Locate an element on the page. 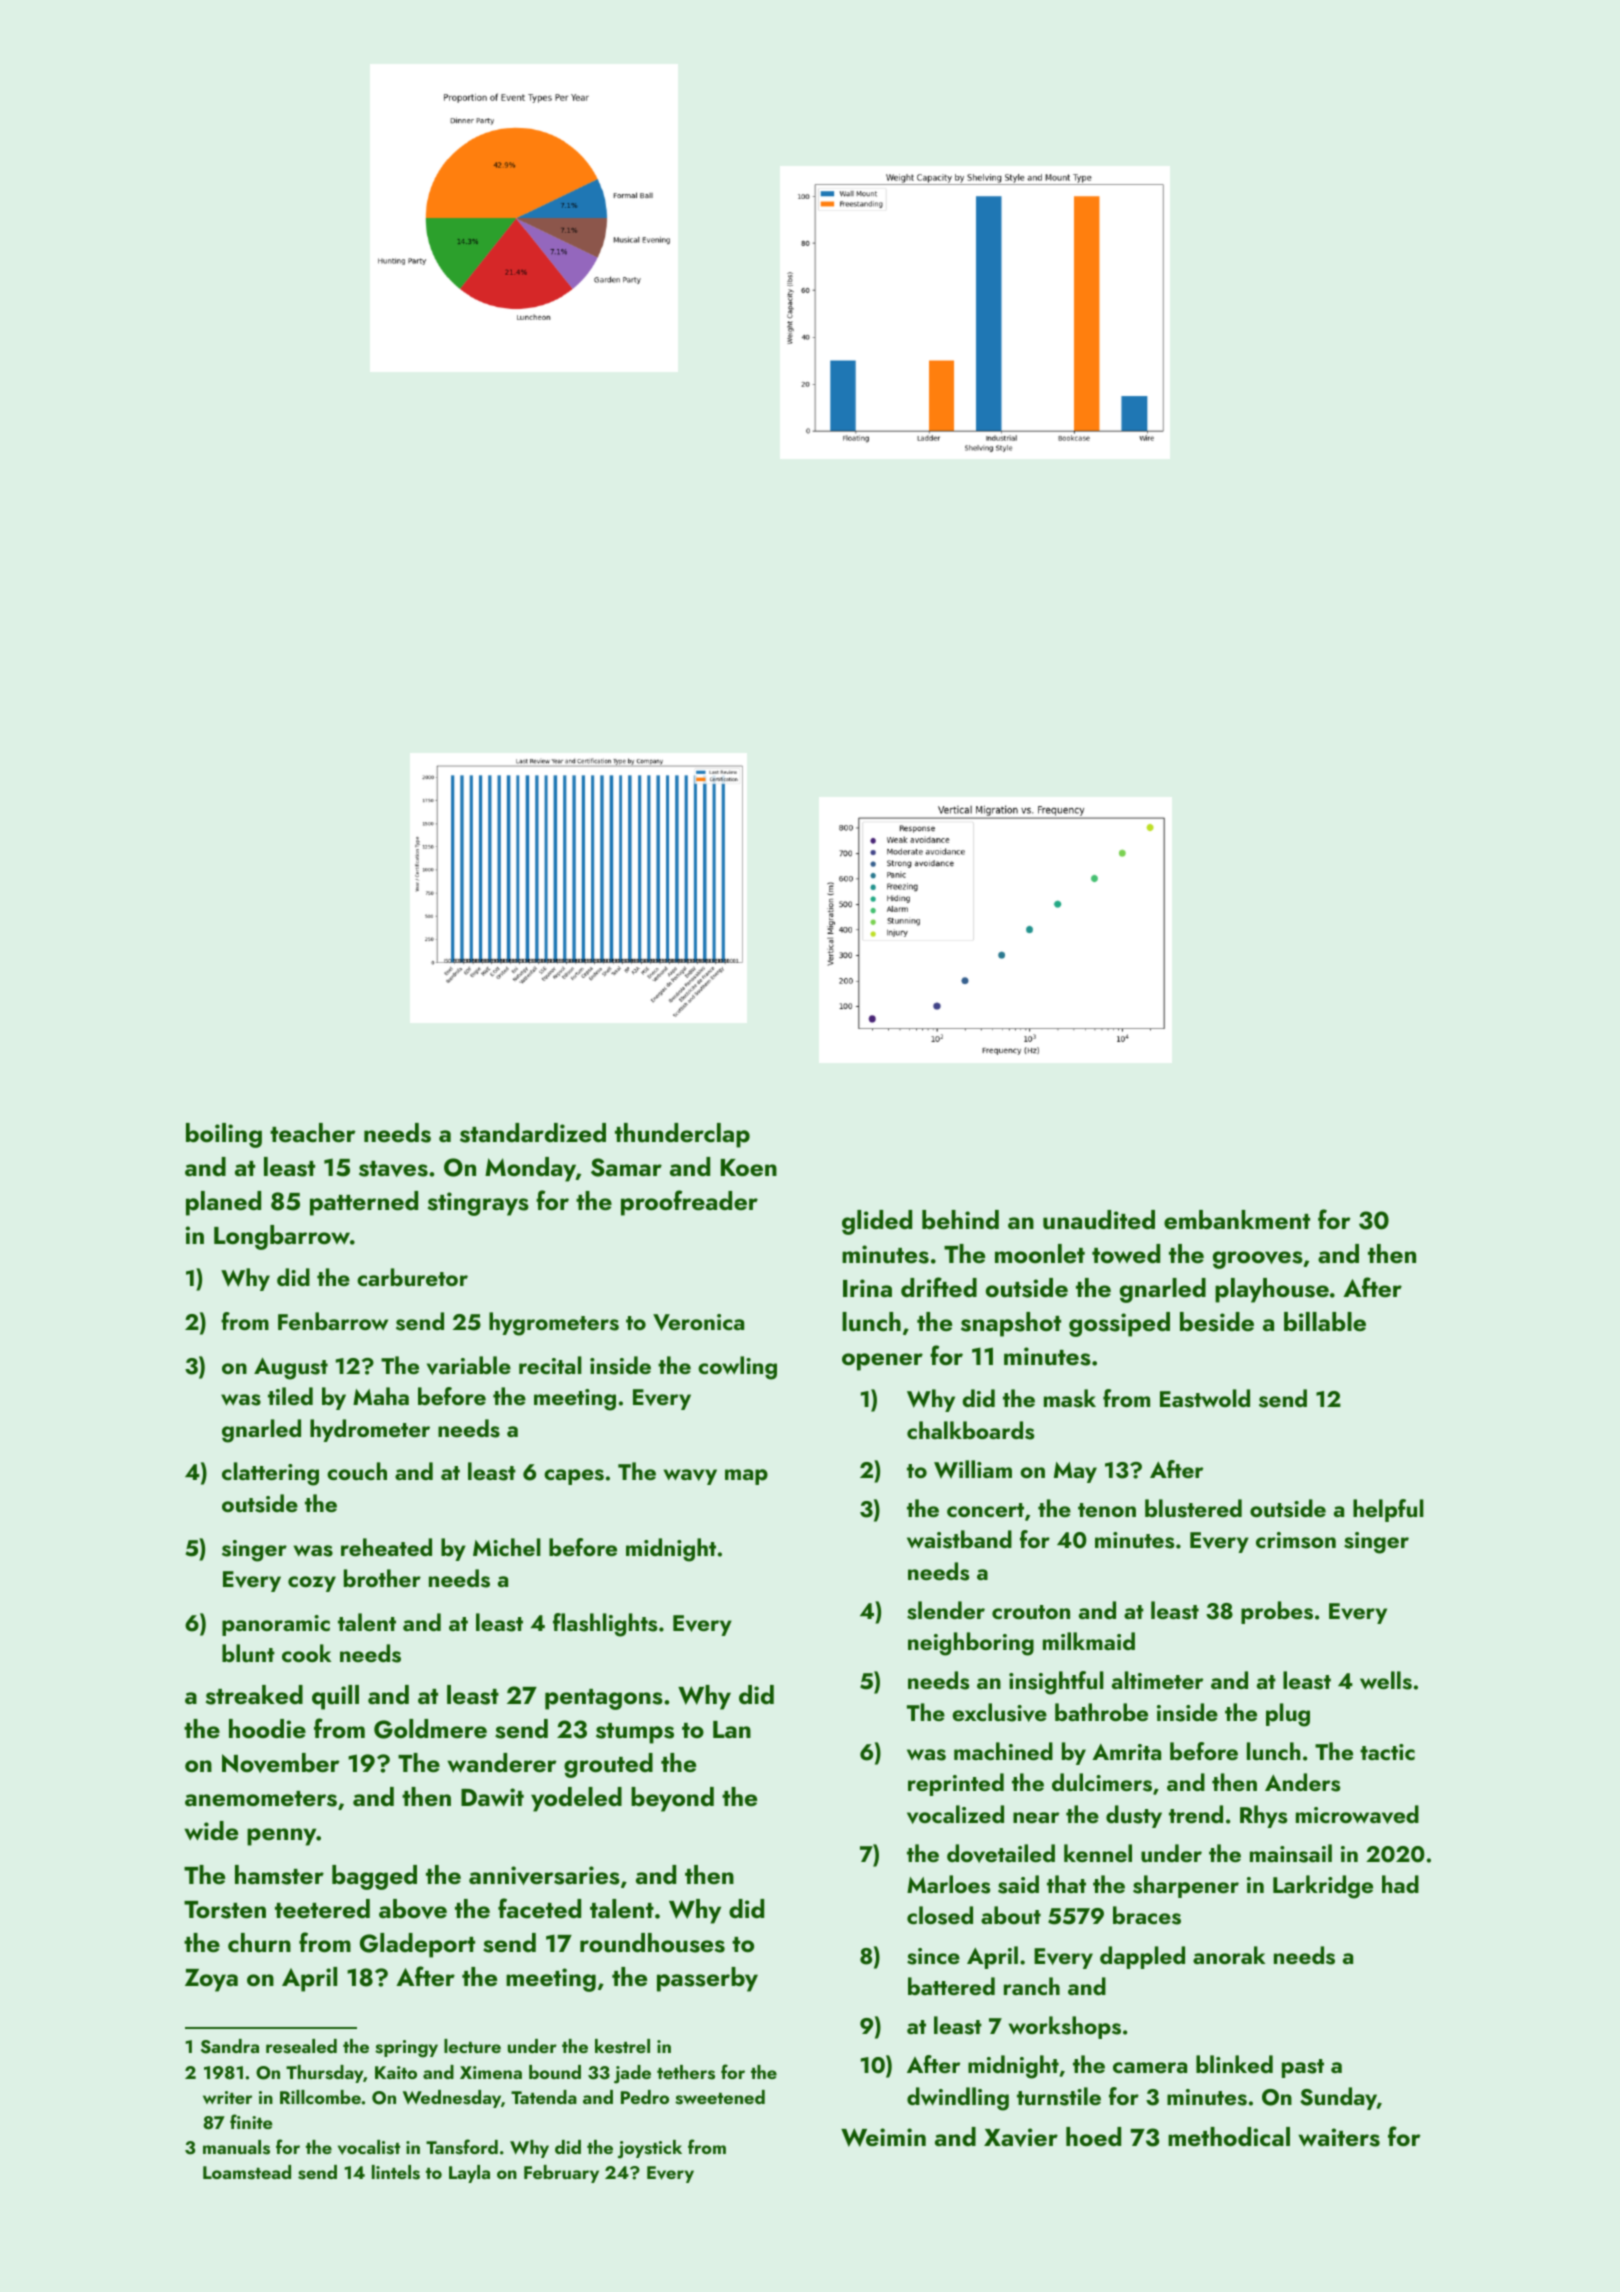 This document has width=1620, height=2292. unaudited is located at coordinates (1099, 1220).
